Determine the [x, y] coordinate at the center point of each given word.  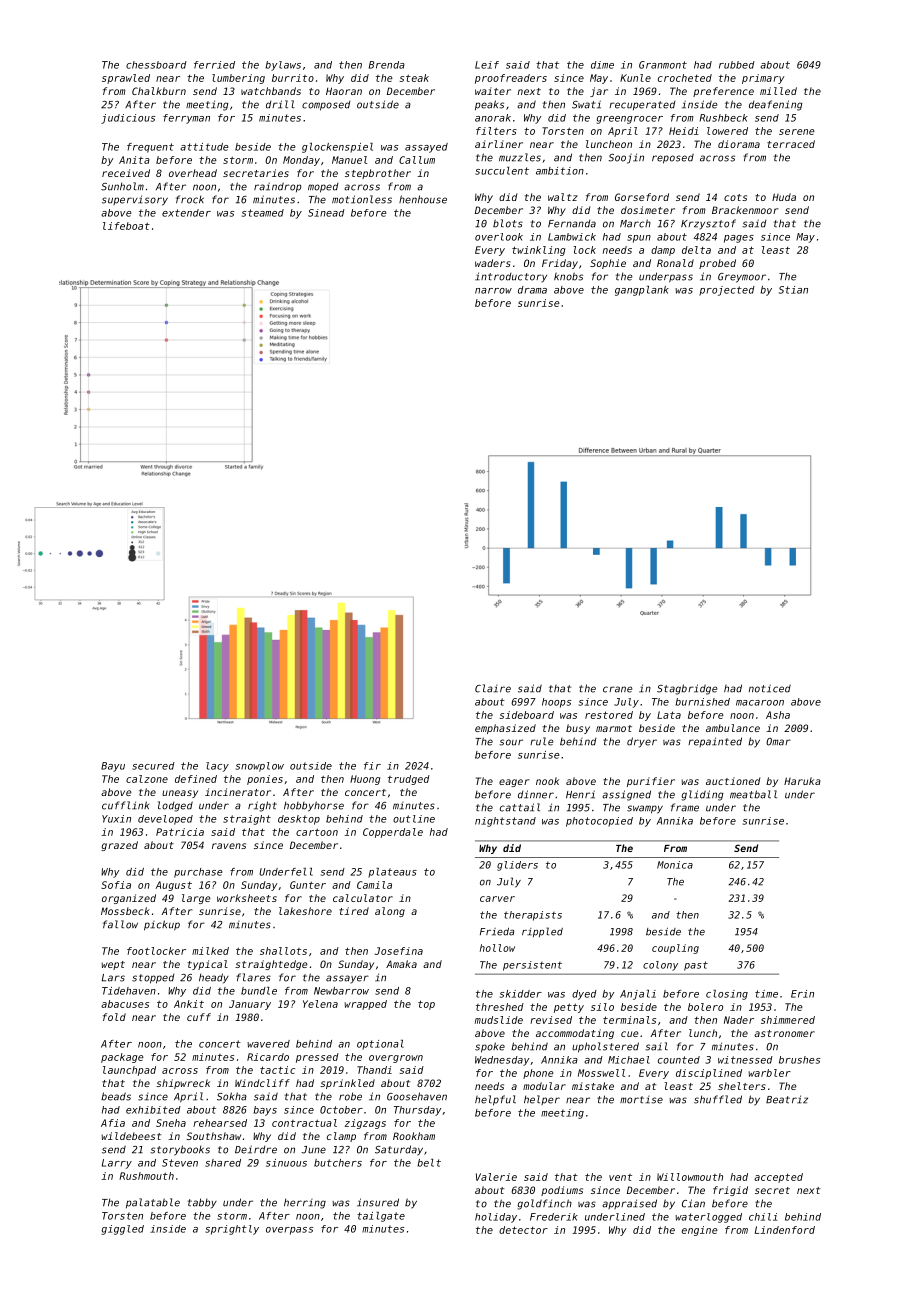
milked [210, 951]
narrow [493, 291]
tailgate [381, 1217]
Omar [778, 742]
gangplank [642, 291]
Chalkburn [159, 91]
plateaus [392, 873]
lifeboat [126, 226]
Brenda [387, 65]
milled [778, 91]
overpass [289, 1231]
